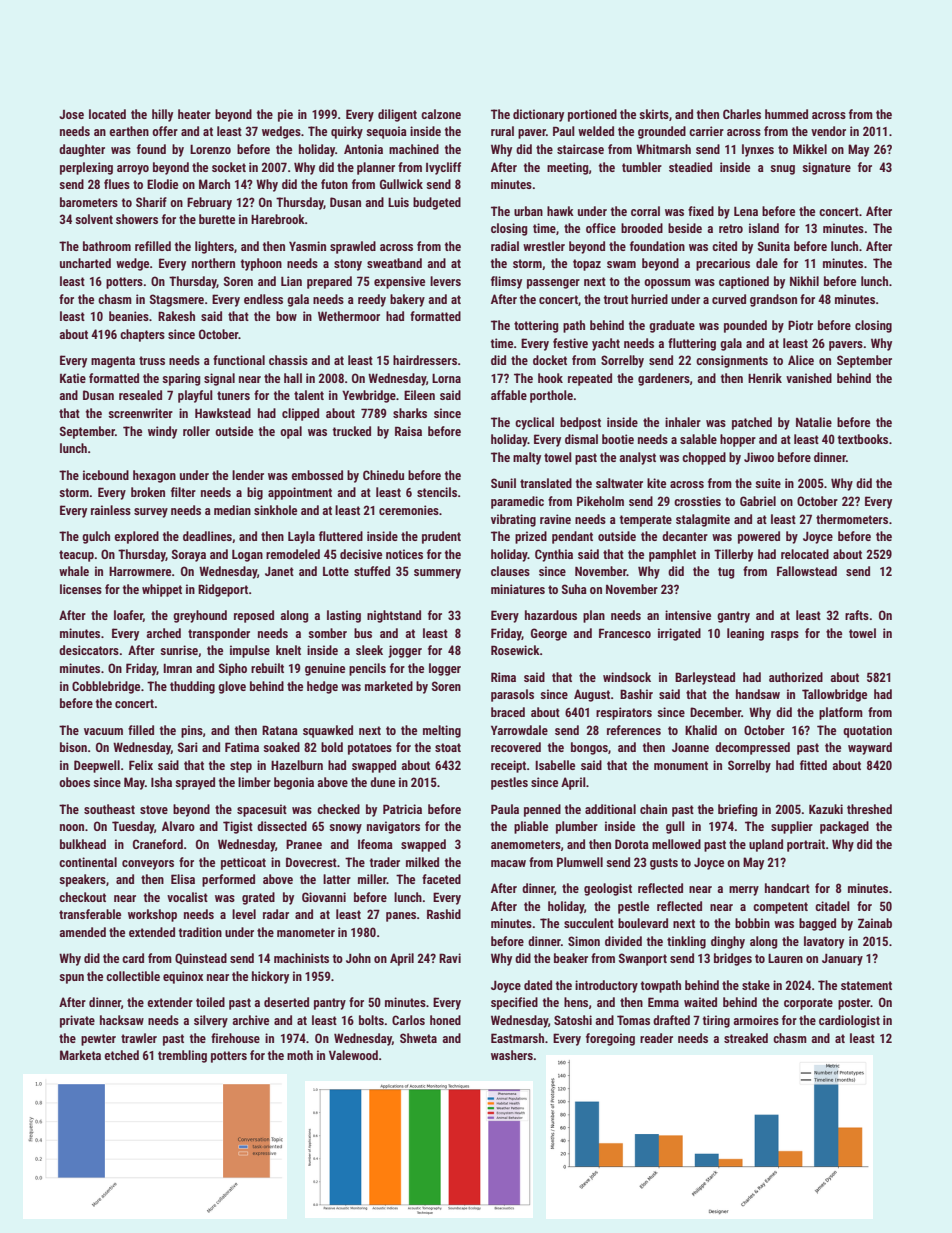  Describe the element at coordinates (518, 589) in the image. I see `miniatures` at that location.
